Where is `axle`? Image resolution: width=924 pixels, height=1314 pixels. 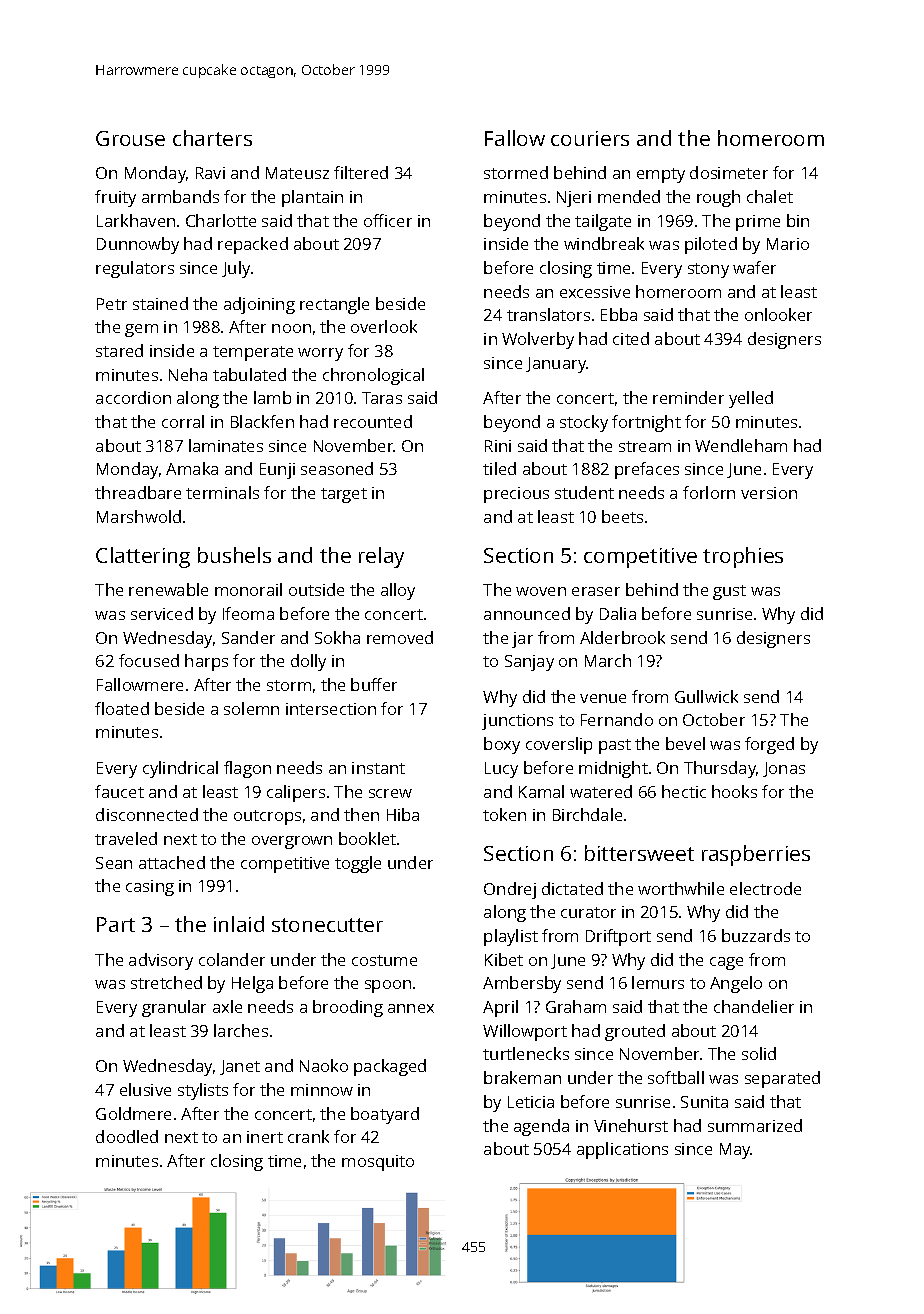
axle is located at coordinates (227, 1006).
